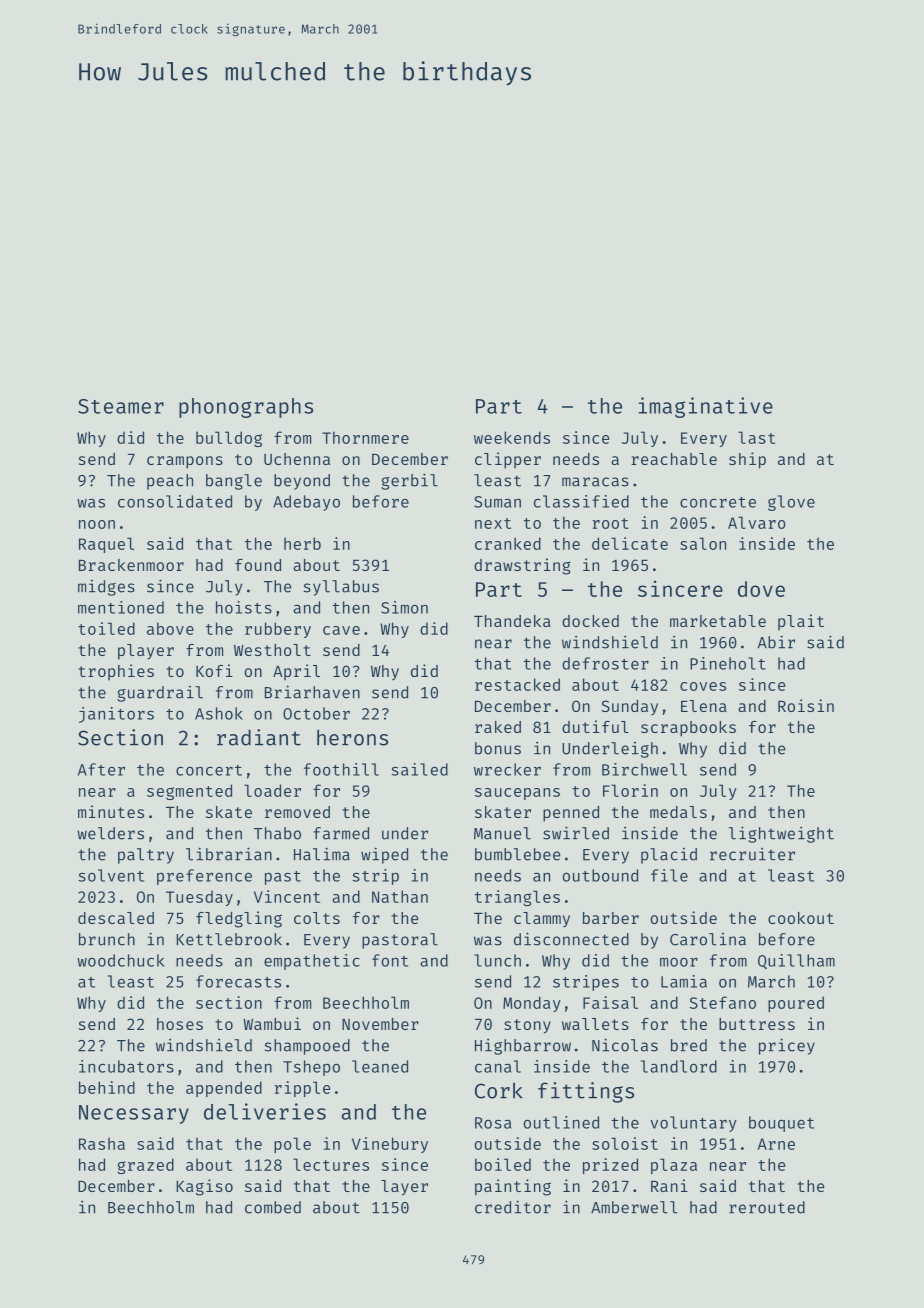 Image resolution: width=924 pixels, height=1308 pixels. I want to click on plait, so click(801, 622).
